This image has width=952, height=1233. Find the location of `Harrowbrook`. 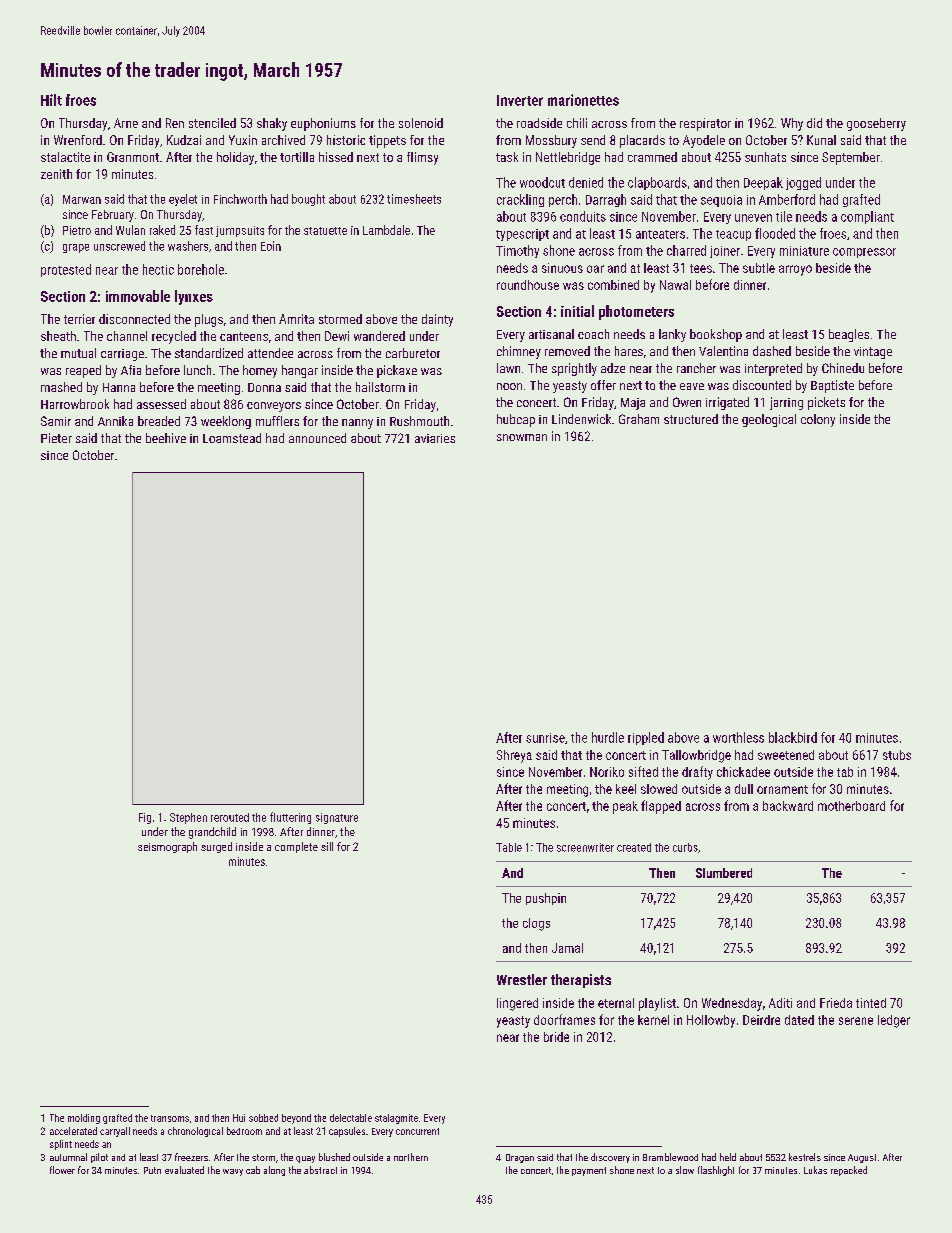

Harrowbrook is located at coordinates (75, 404).
